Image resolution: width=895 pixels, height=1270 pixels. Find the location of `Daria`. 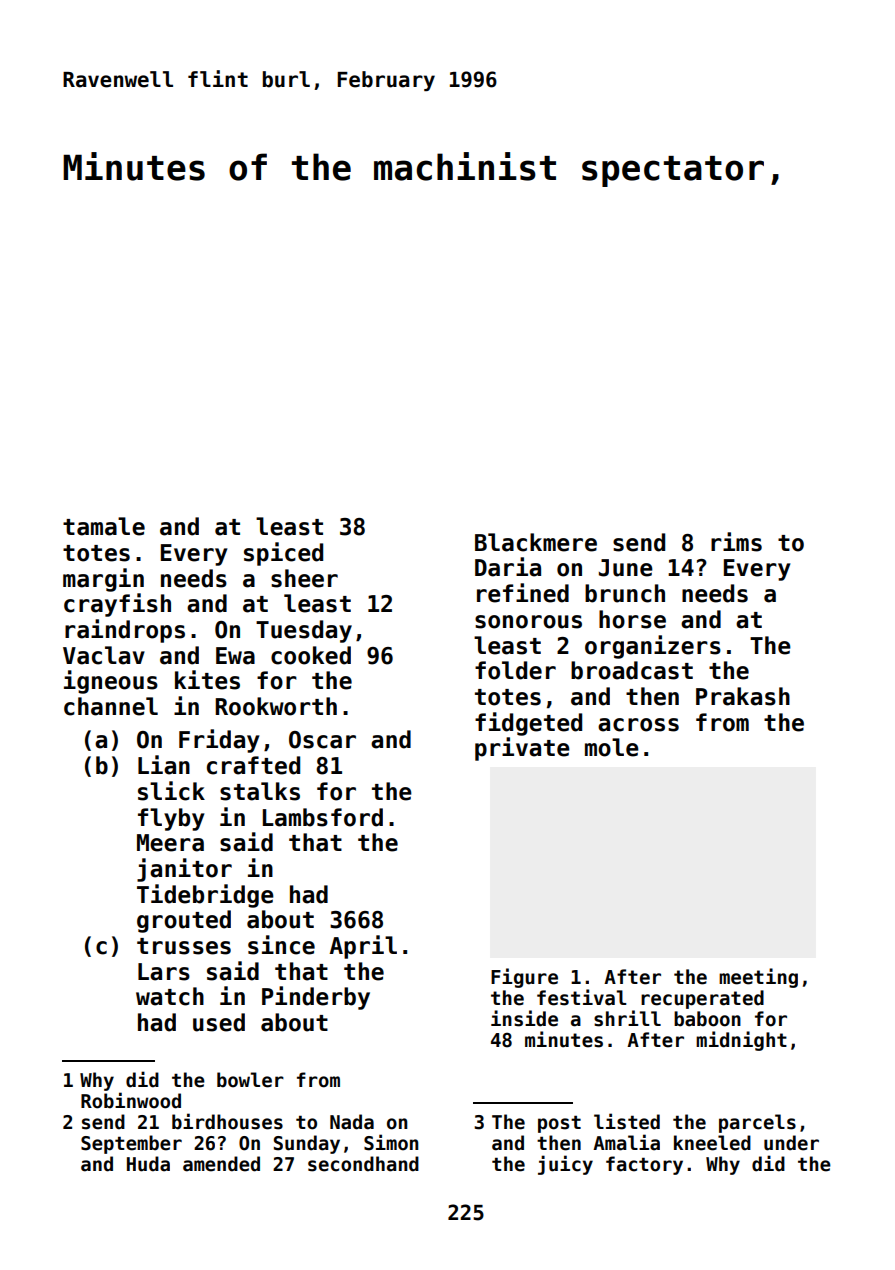

Daria is located at coordinates (508, 567).
